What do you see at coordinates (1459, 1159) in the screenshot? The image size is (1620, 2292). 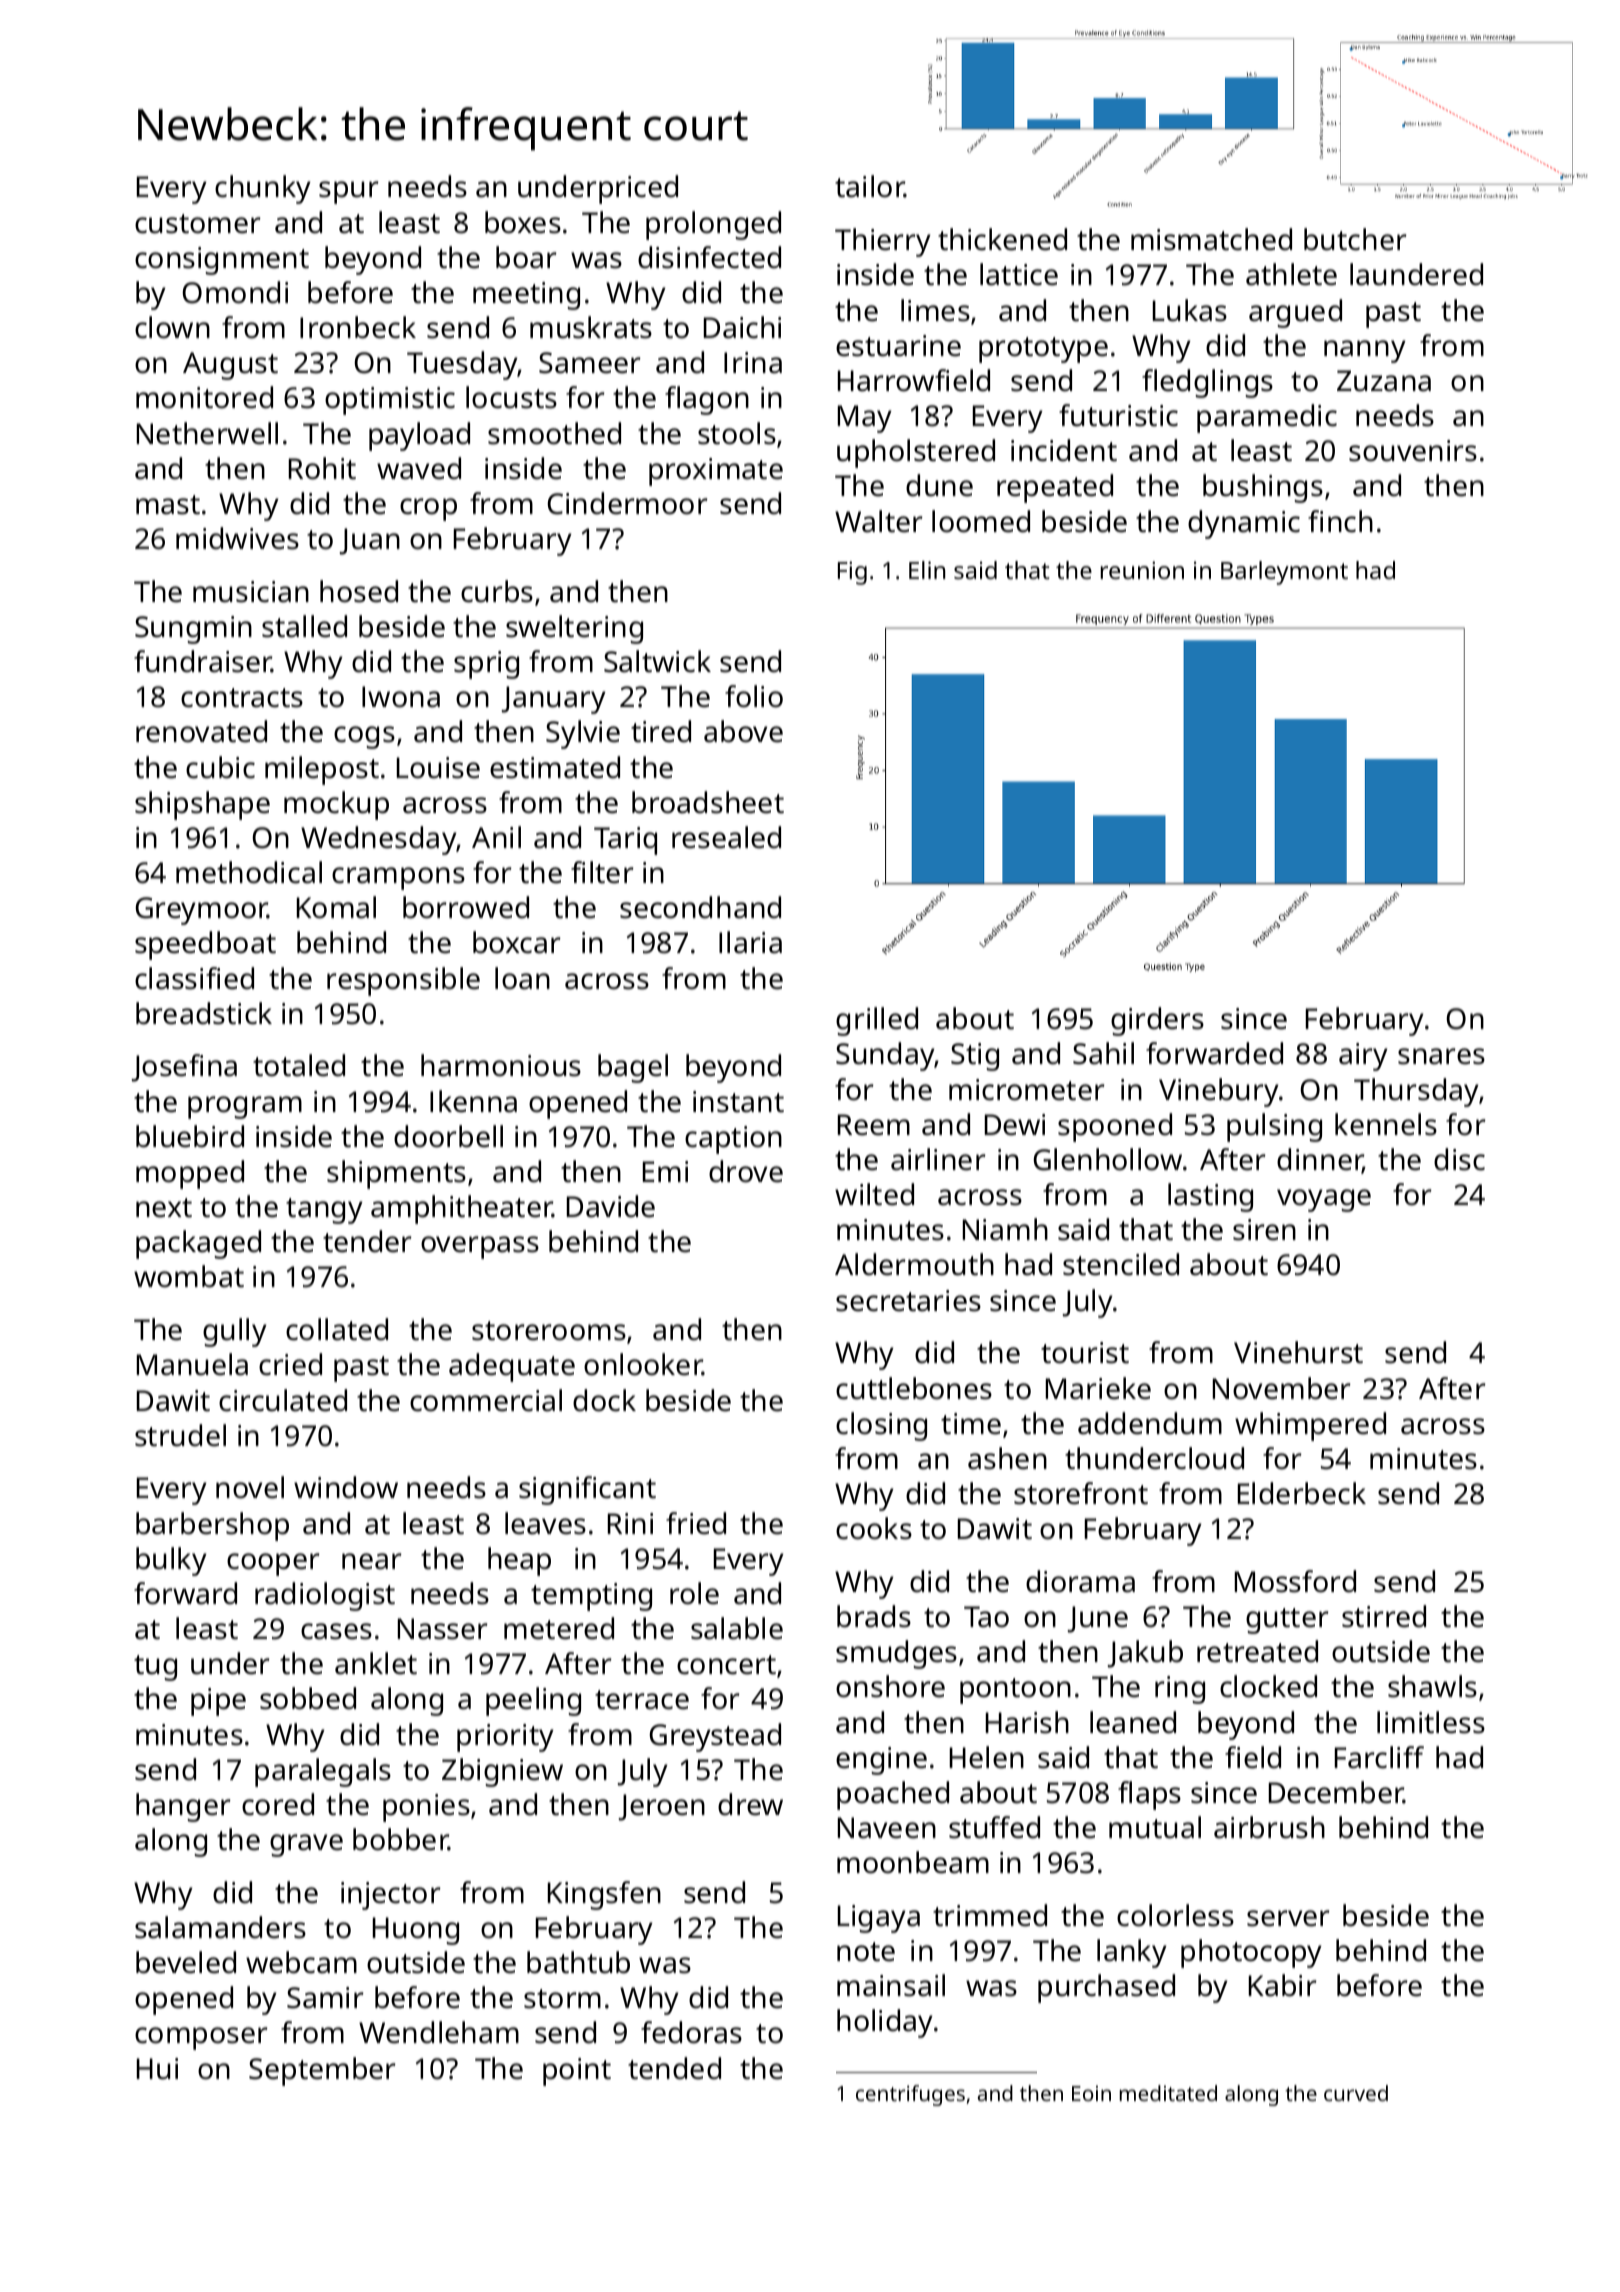 I see `disc` at bounding box center [1459, 1159].
